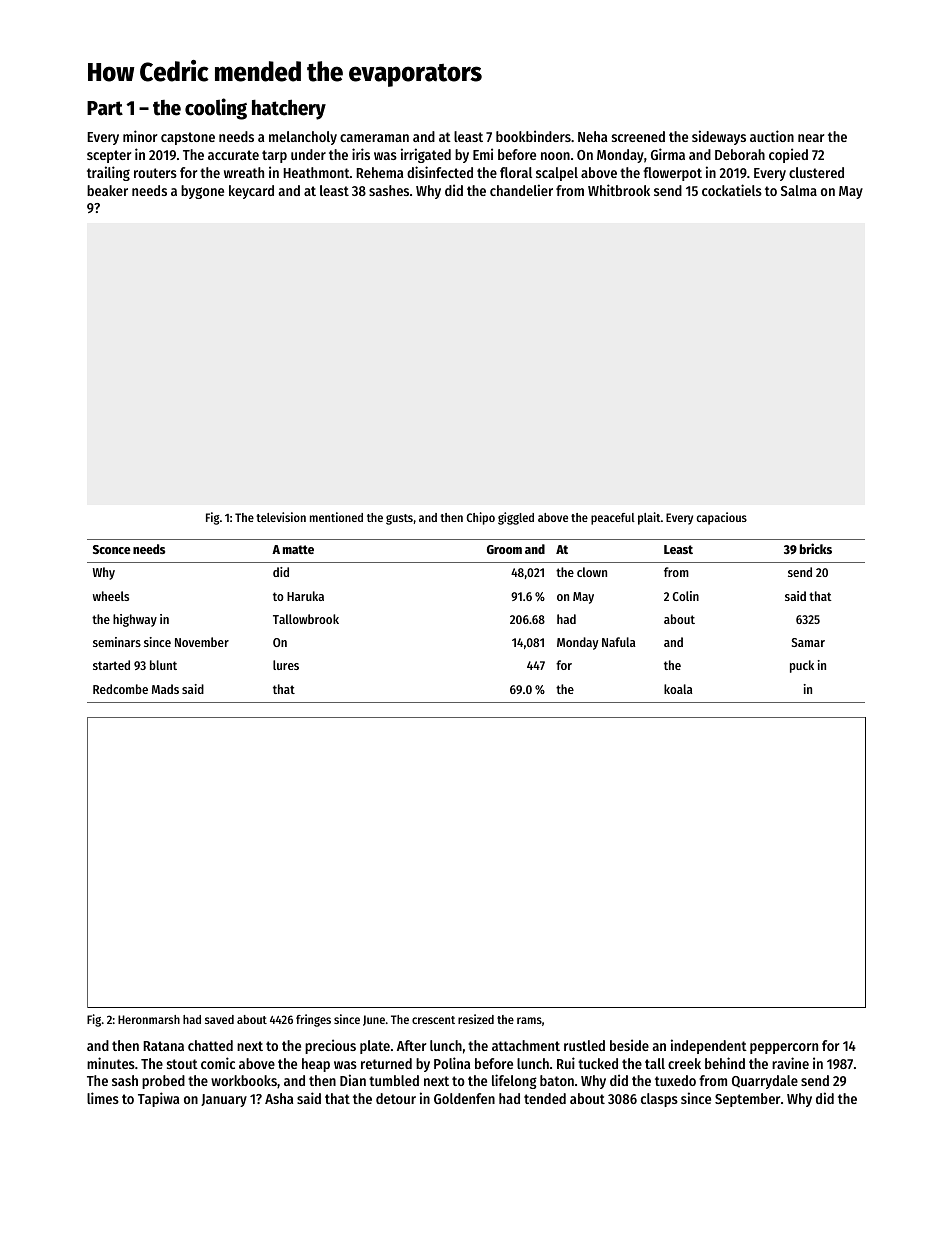 The width and height of the image is (952, 1233). What do you see at coordinates (721, 518) in the image?
I see `capacious` at bounding box center [721, 518].
